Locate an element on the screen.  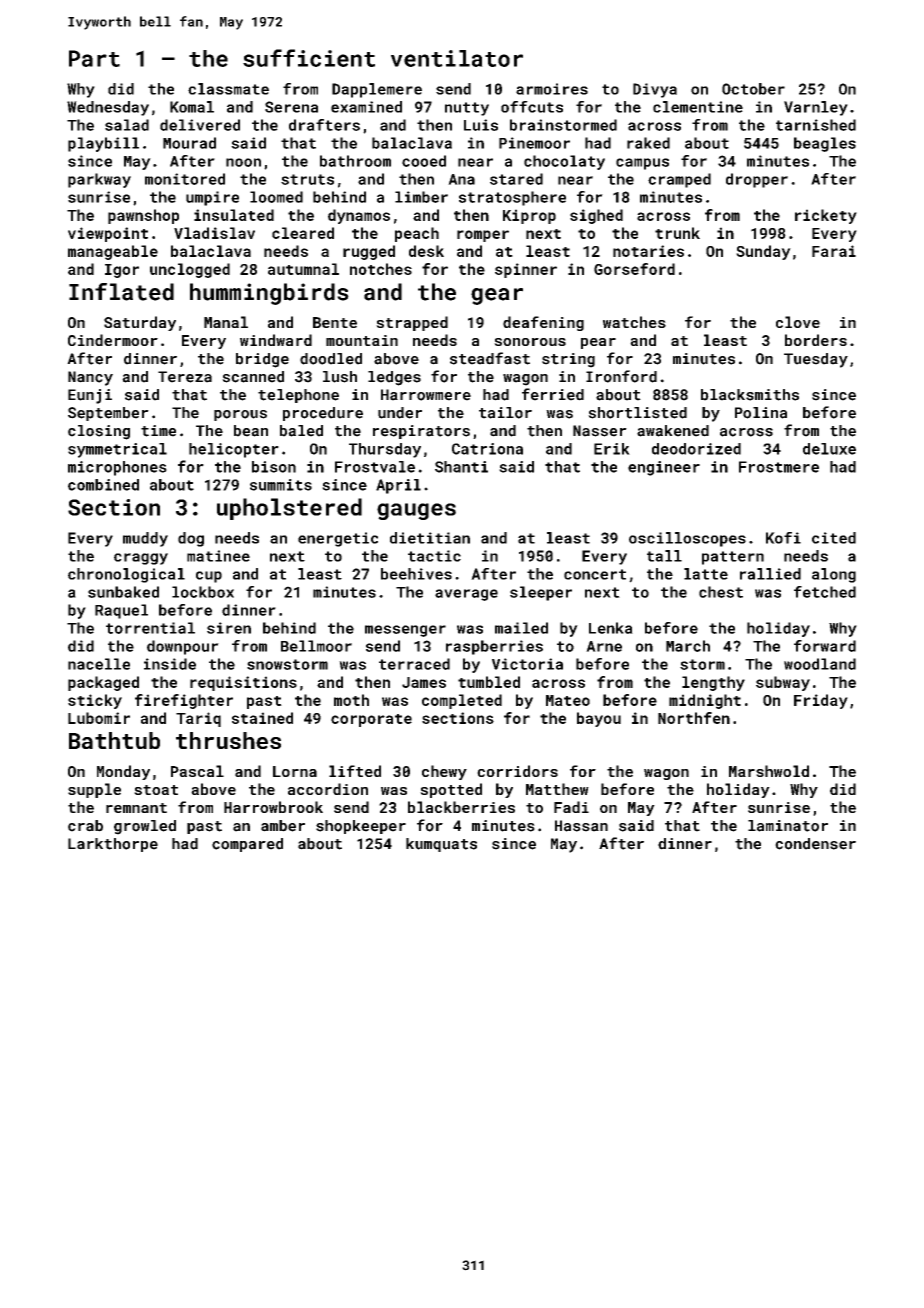
deluxe is located at coordinates (829, 449).
